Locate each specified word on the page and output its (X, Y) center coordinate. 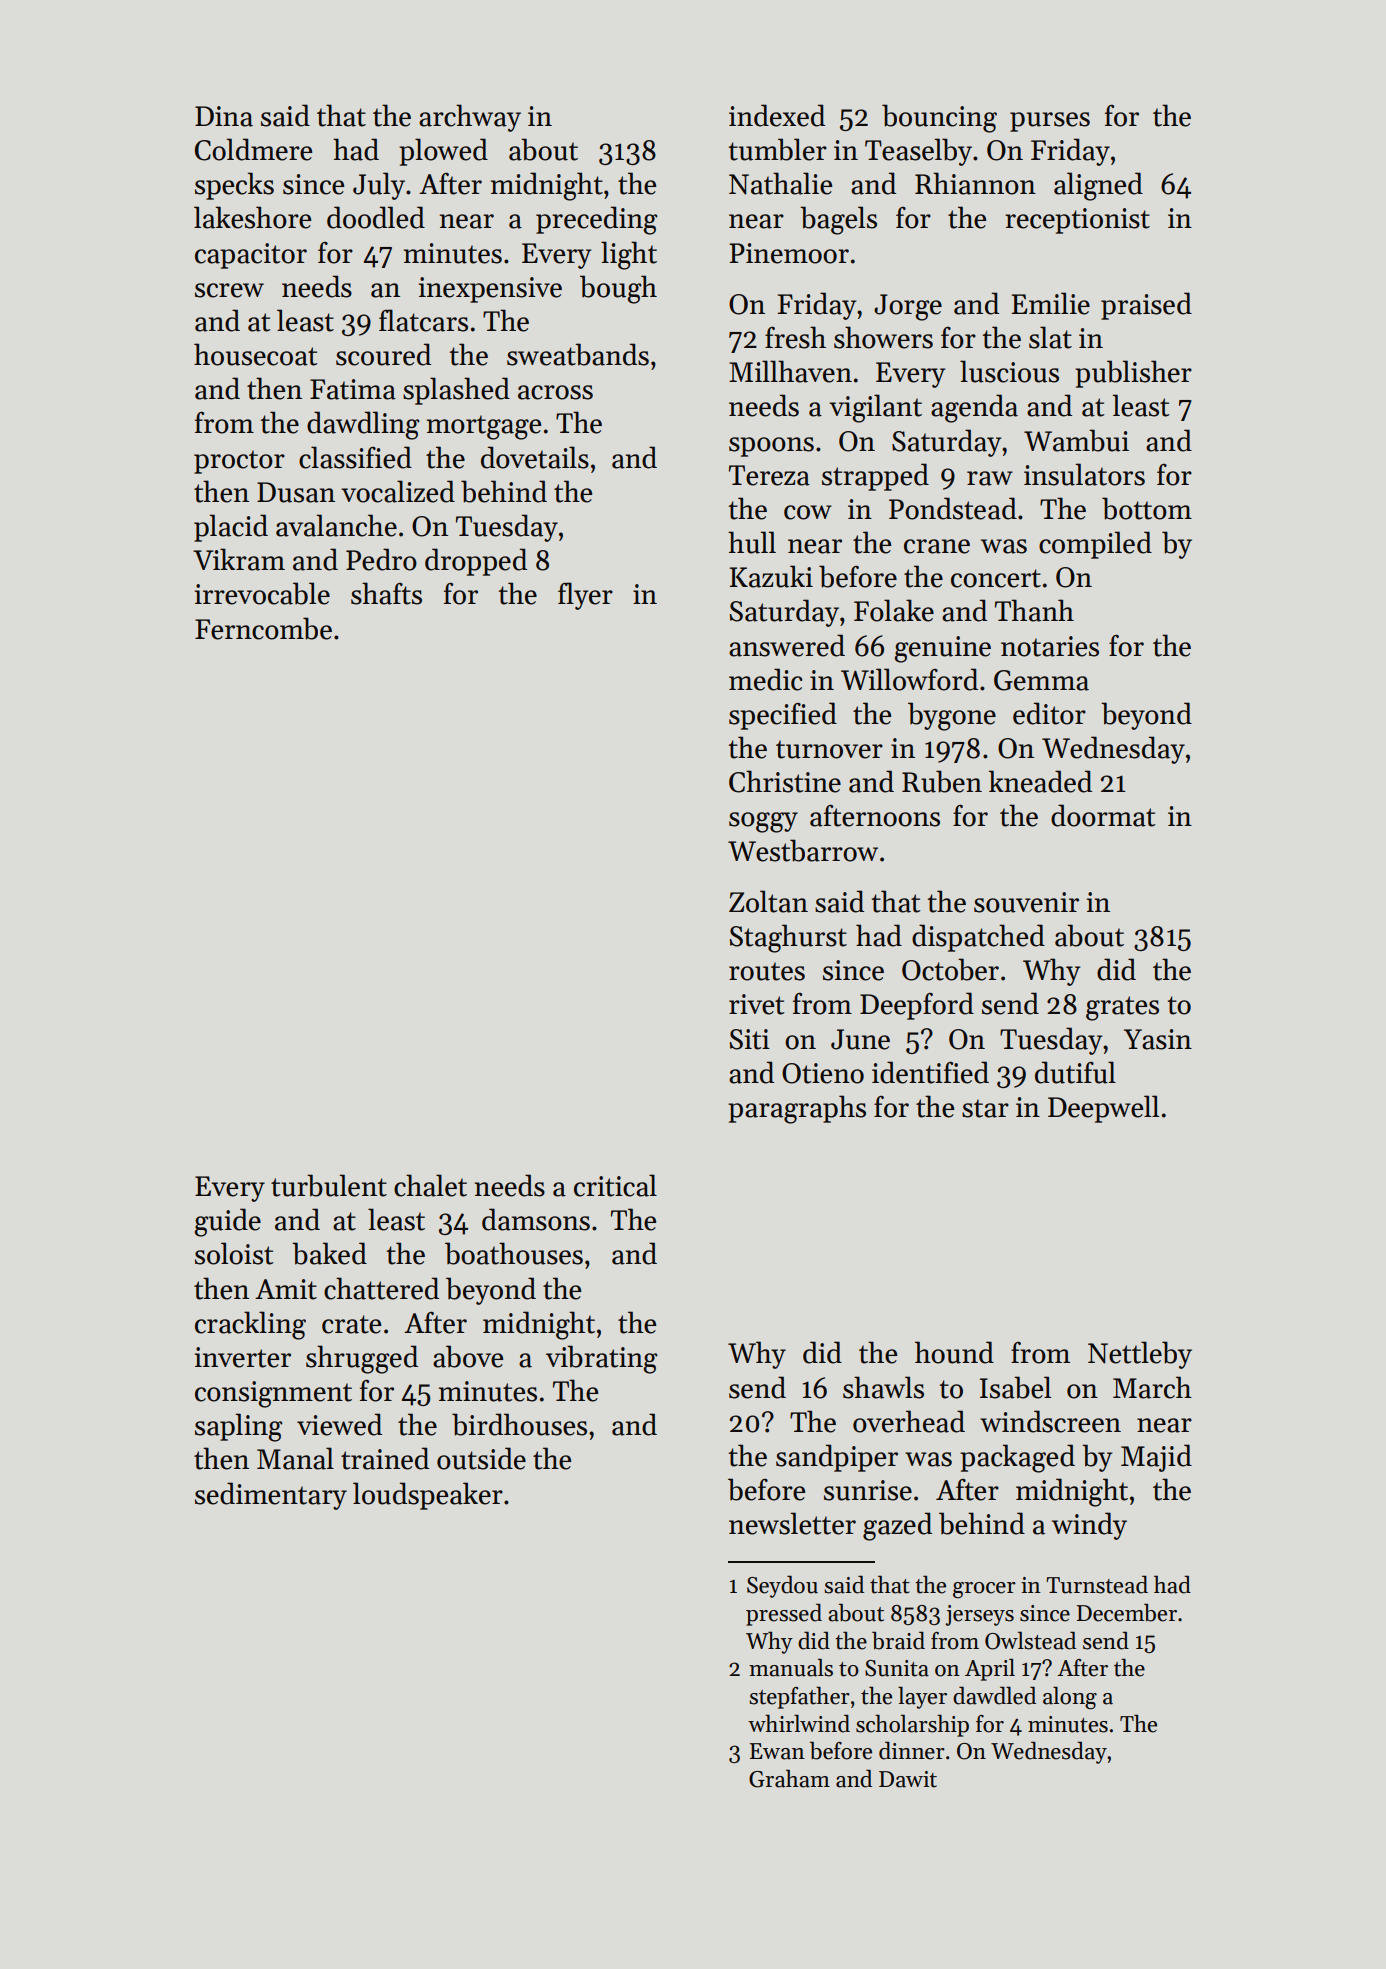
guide (227, 1222)
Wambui (1076, 440)
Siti (750, 1039)
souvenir (1026, 902)
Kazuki (771, 576)
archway (470, 118)
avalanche (336, 525)
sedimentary (271, 1496)
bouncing (939, 118)
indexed (777, 115)
